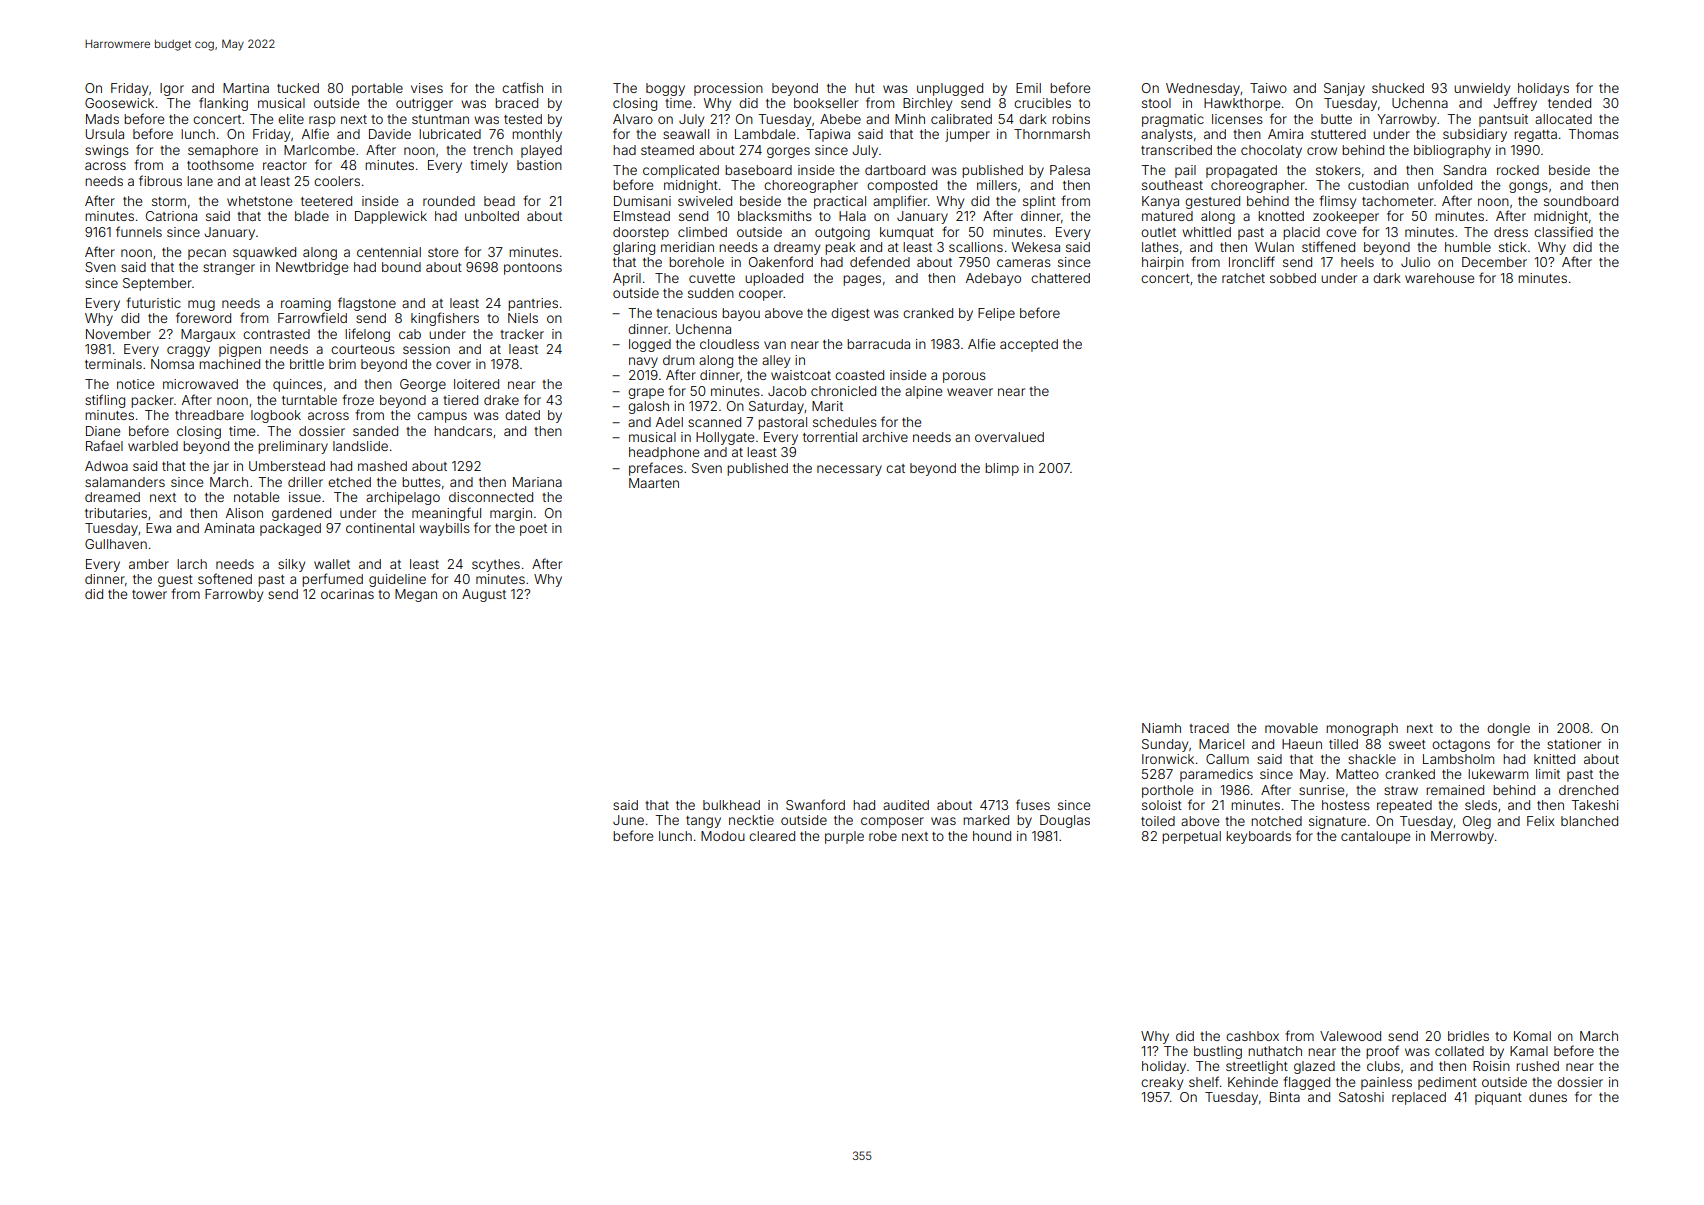 The width and height of the screenshot is (1704, 1205). Describe the element at coordinates (1028, 88) in the screenshot. I see `Emil` at that location.
